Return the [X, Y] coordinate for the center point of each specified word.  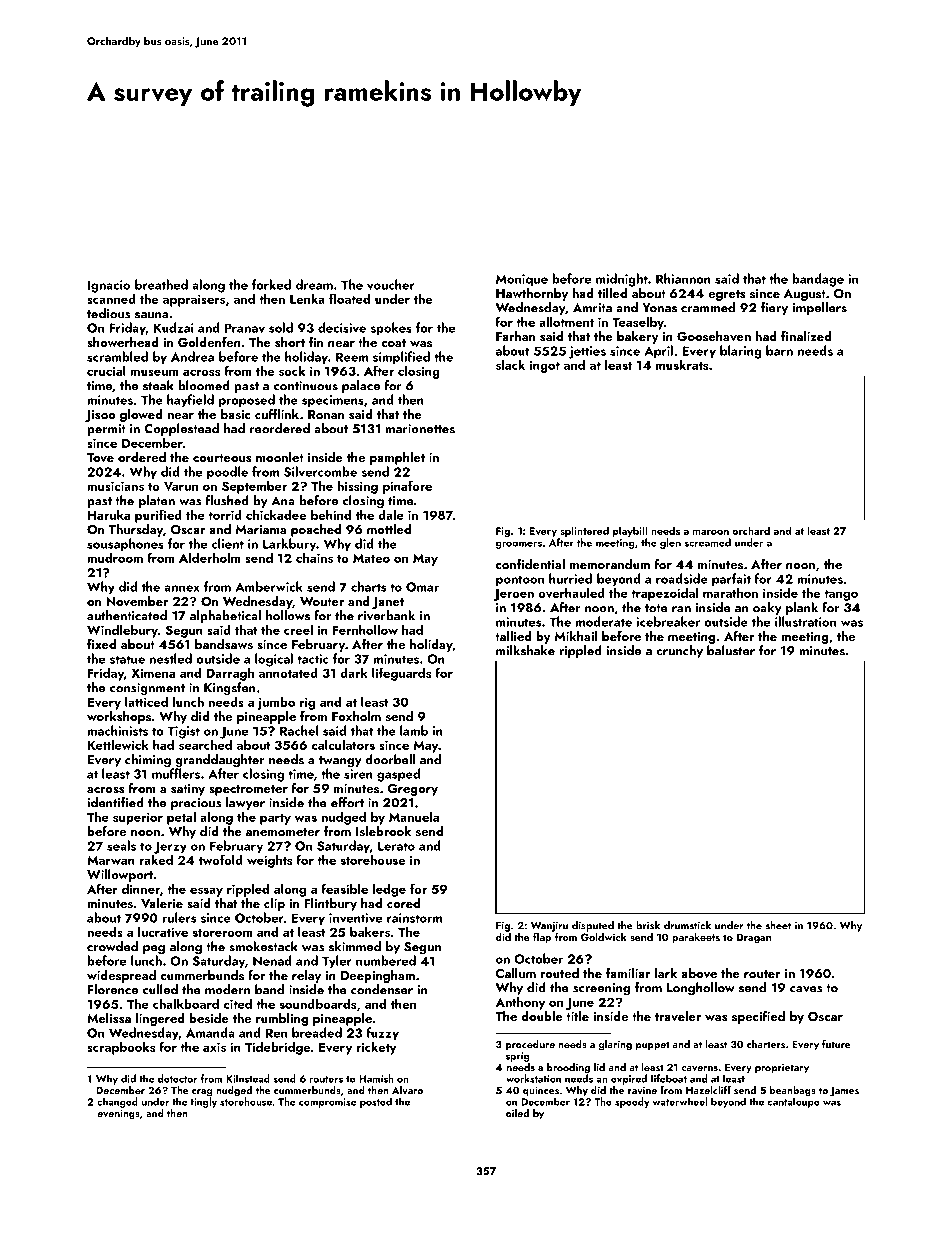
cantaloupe [794, 1102]
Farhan [515, 336]
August [805, 295]
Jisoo [100, 416]
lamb [414, 730]
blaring [741, 352]
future [836, 1044]
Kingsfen [230, 689]
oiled [517, 1113]
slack [510, 364]
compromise [327, 1103]
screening [601, 989]
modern [227, 989]
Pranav [245, 328]
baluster [731, 650]
